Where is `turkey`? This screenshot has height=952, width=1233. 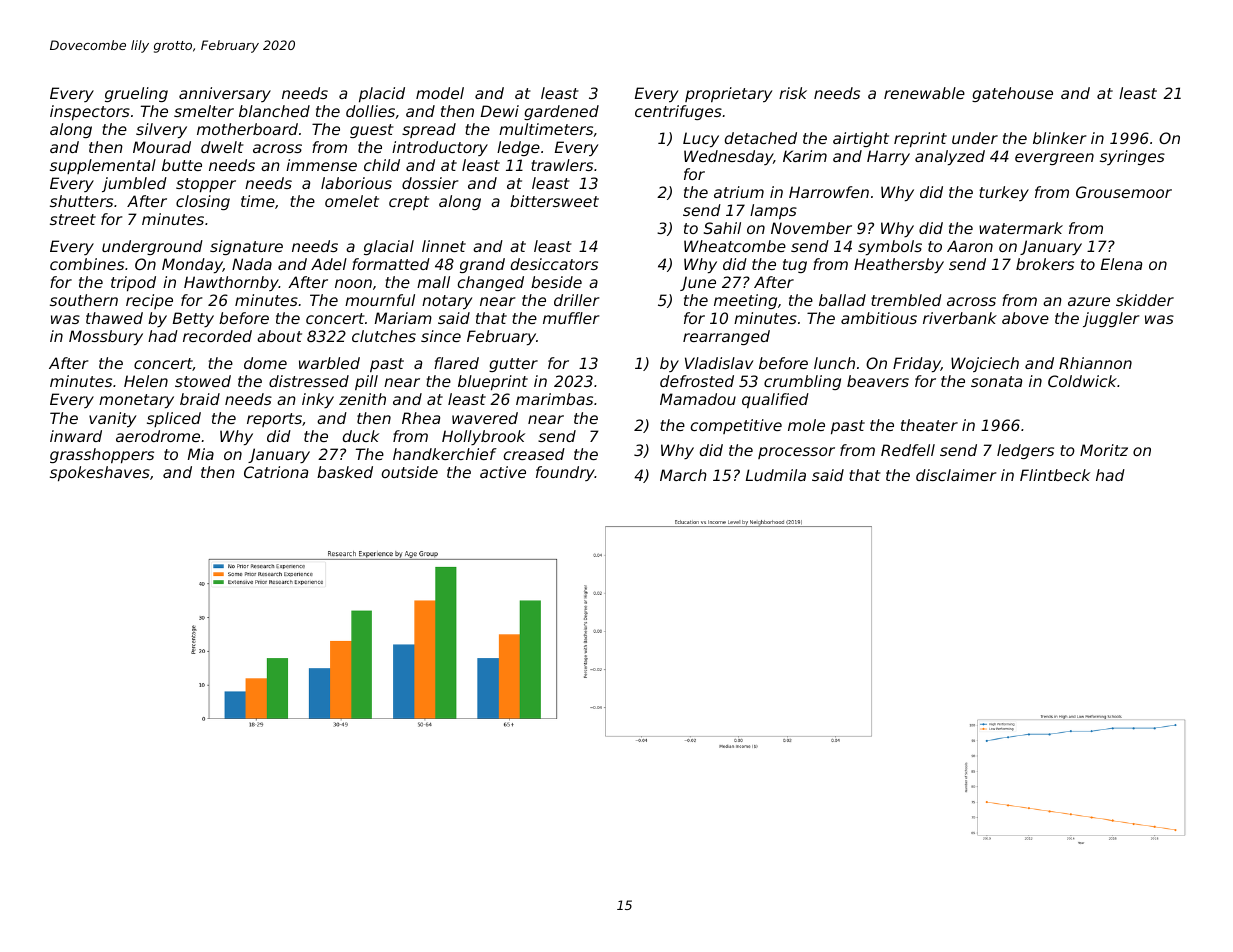 turkey is located at coordinates (1004, 193).
